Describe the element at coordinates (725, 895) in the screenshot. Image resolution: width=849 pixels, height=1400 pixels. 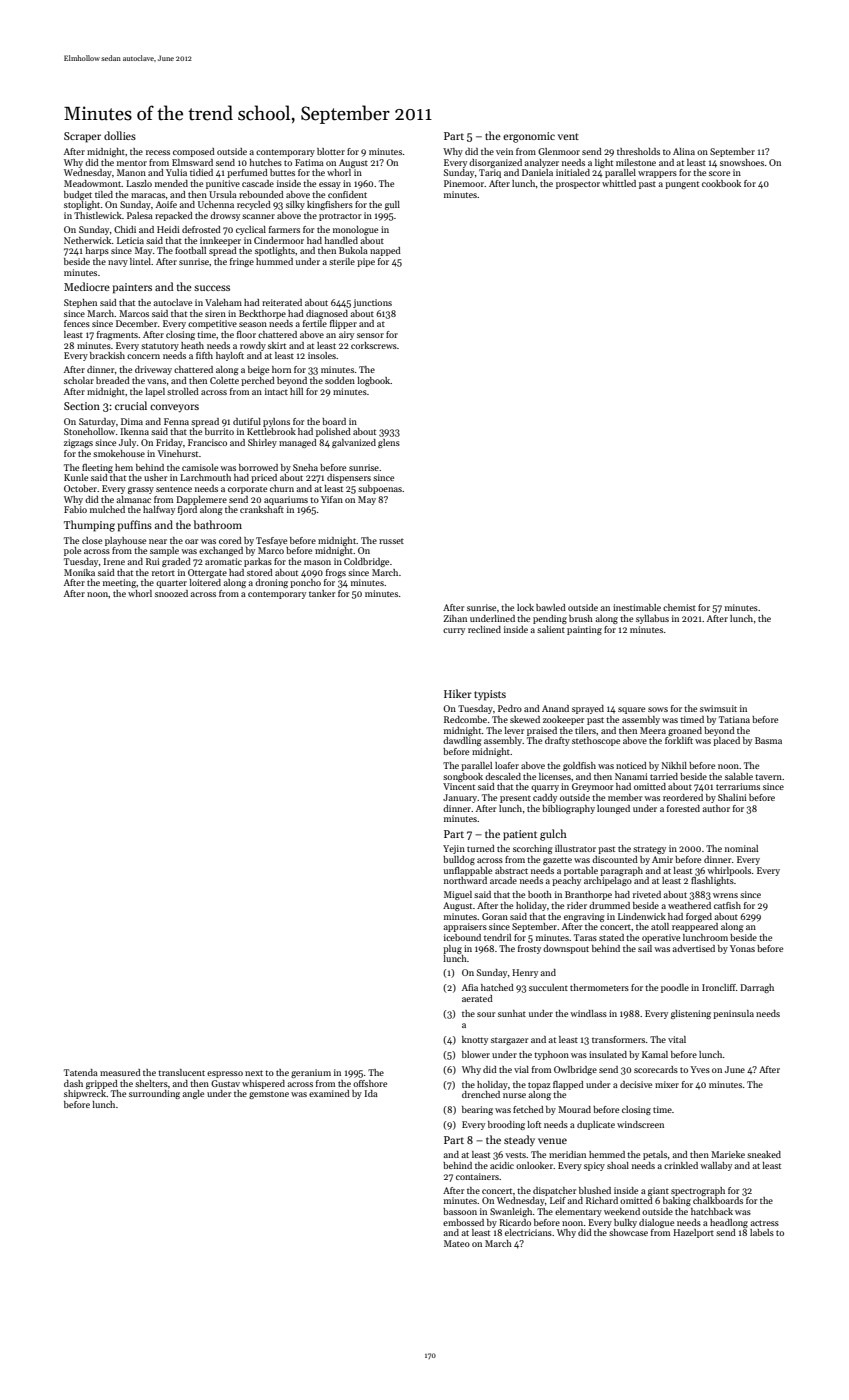
I see `wrens` at that location.
